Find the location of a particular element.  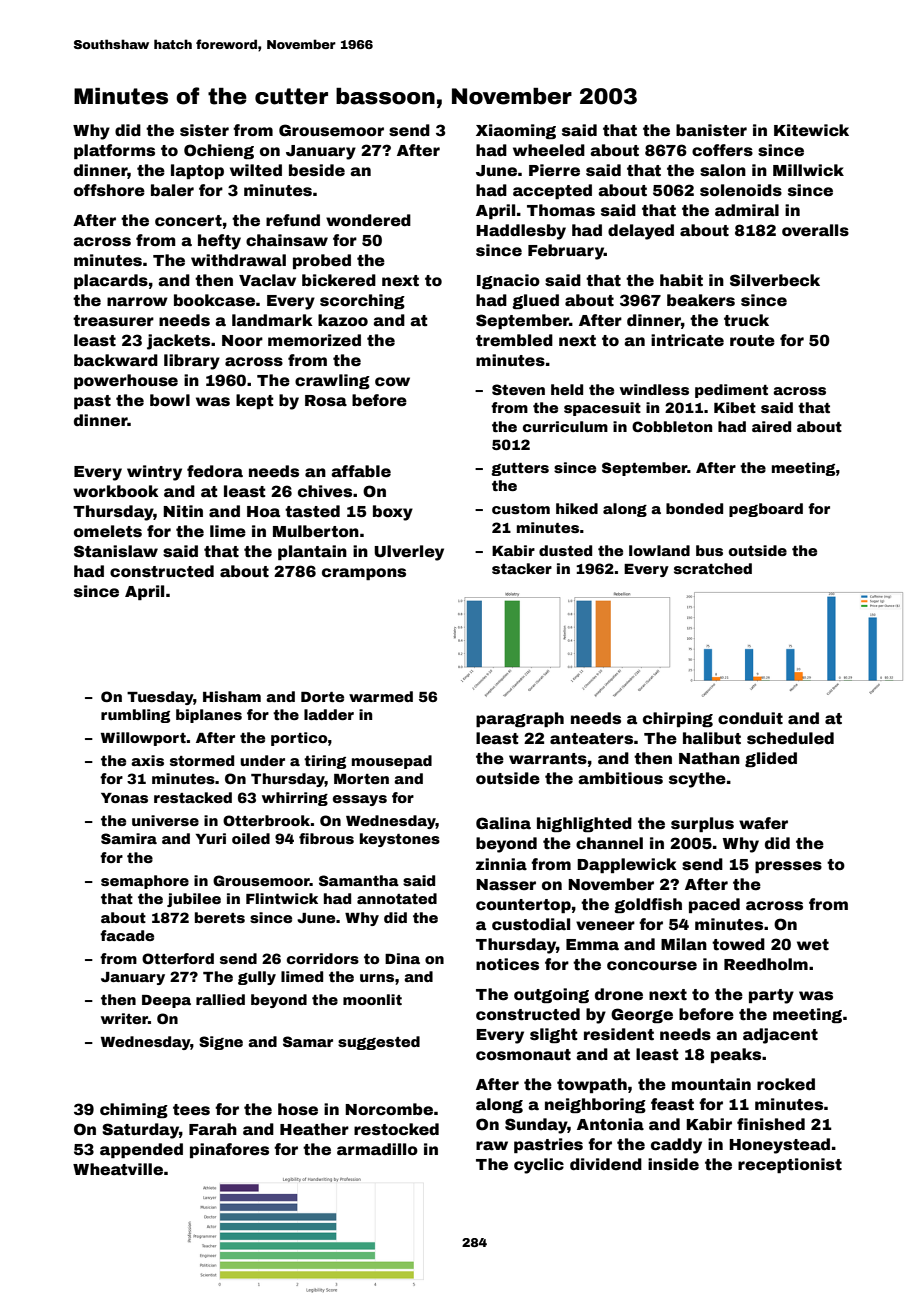

lowland is located at coordinates (659, 550).
